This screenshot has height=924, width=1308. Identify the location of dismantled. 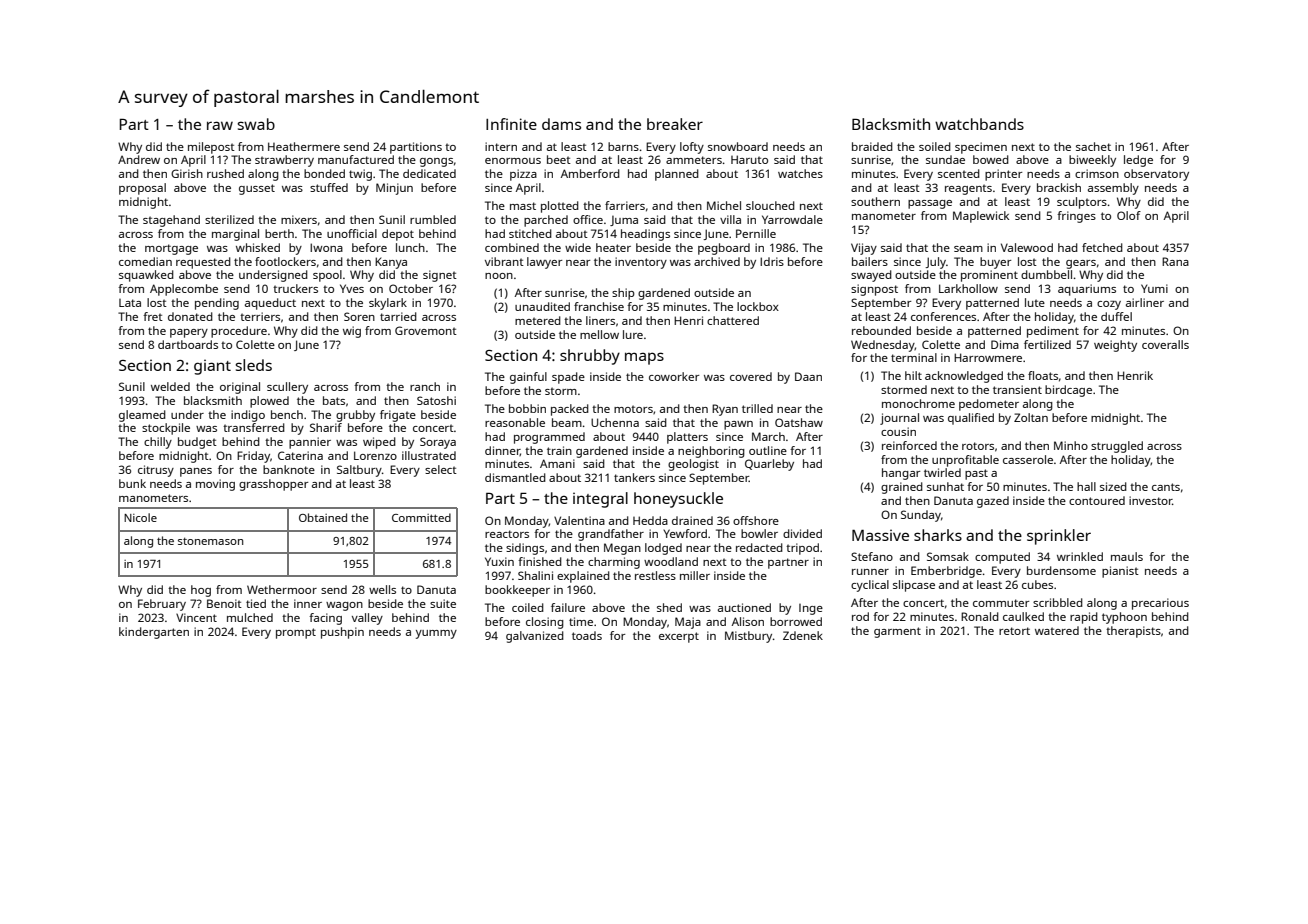
(515, 477).
